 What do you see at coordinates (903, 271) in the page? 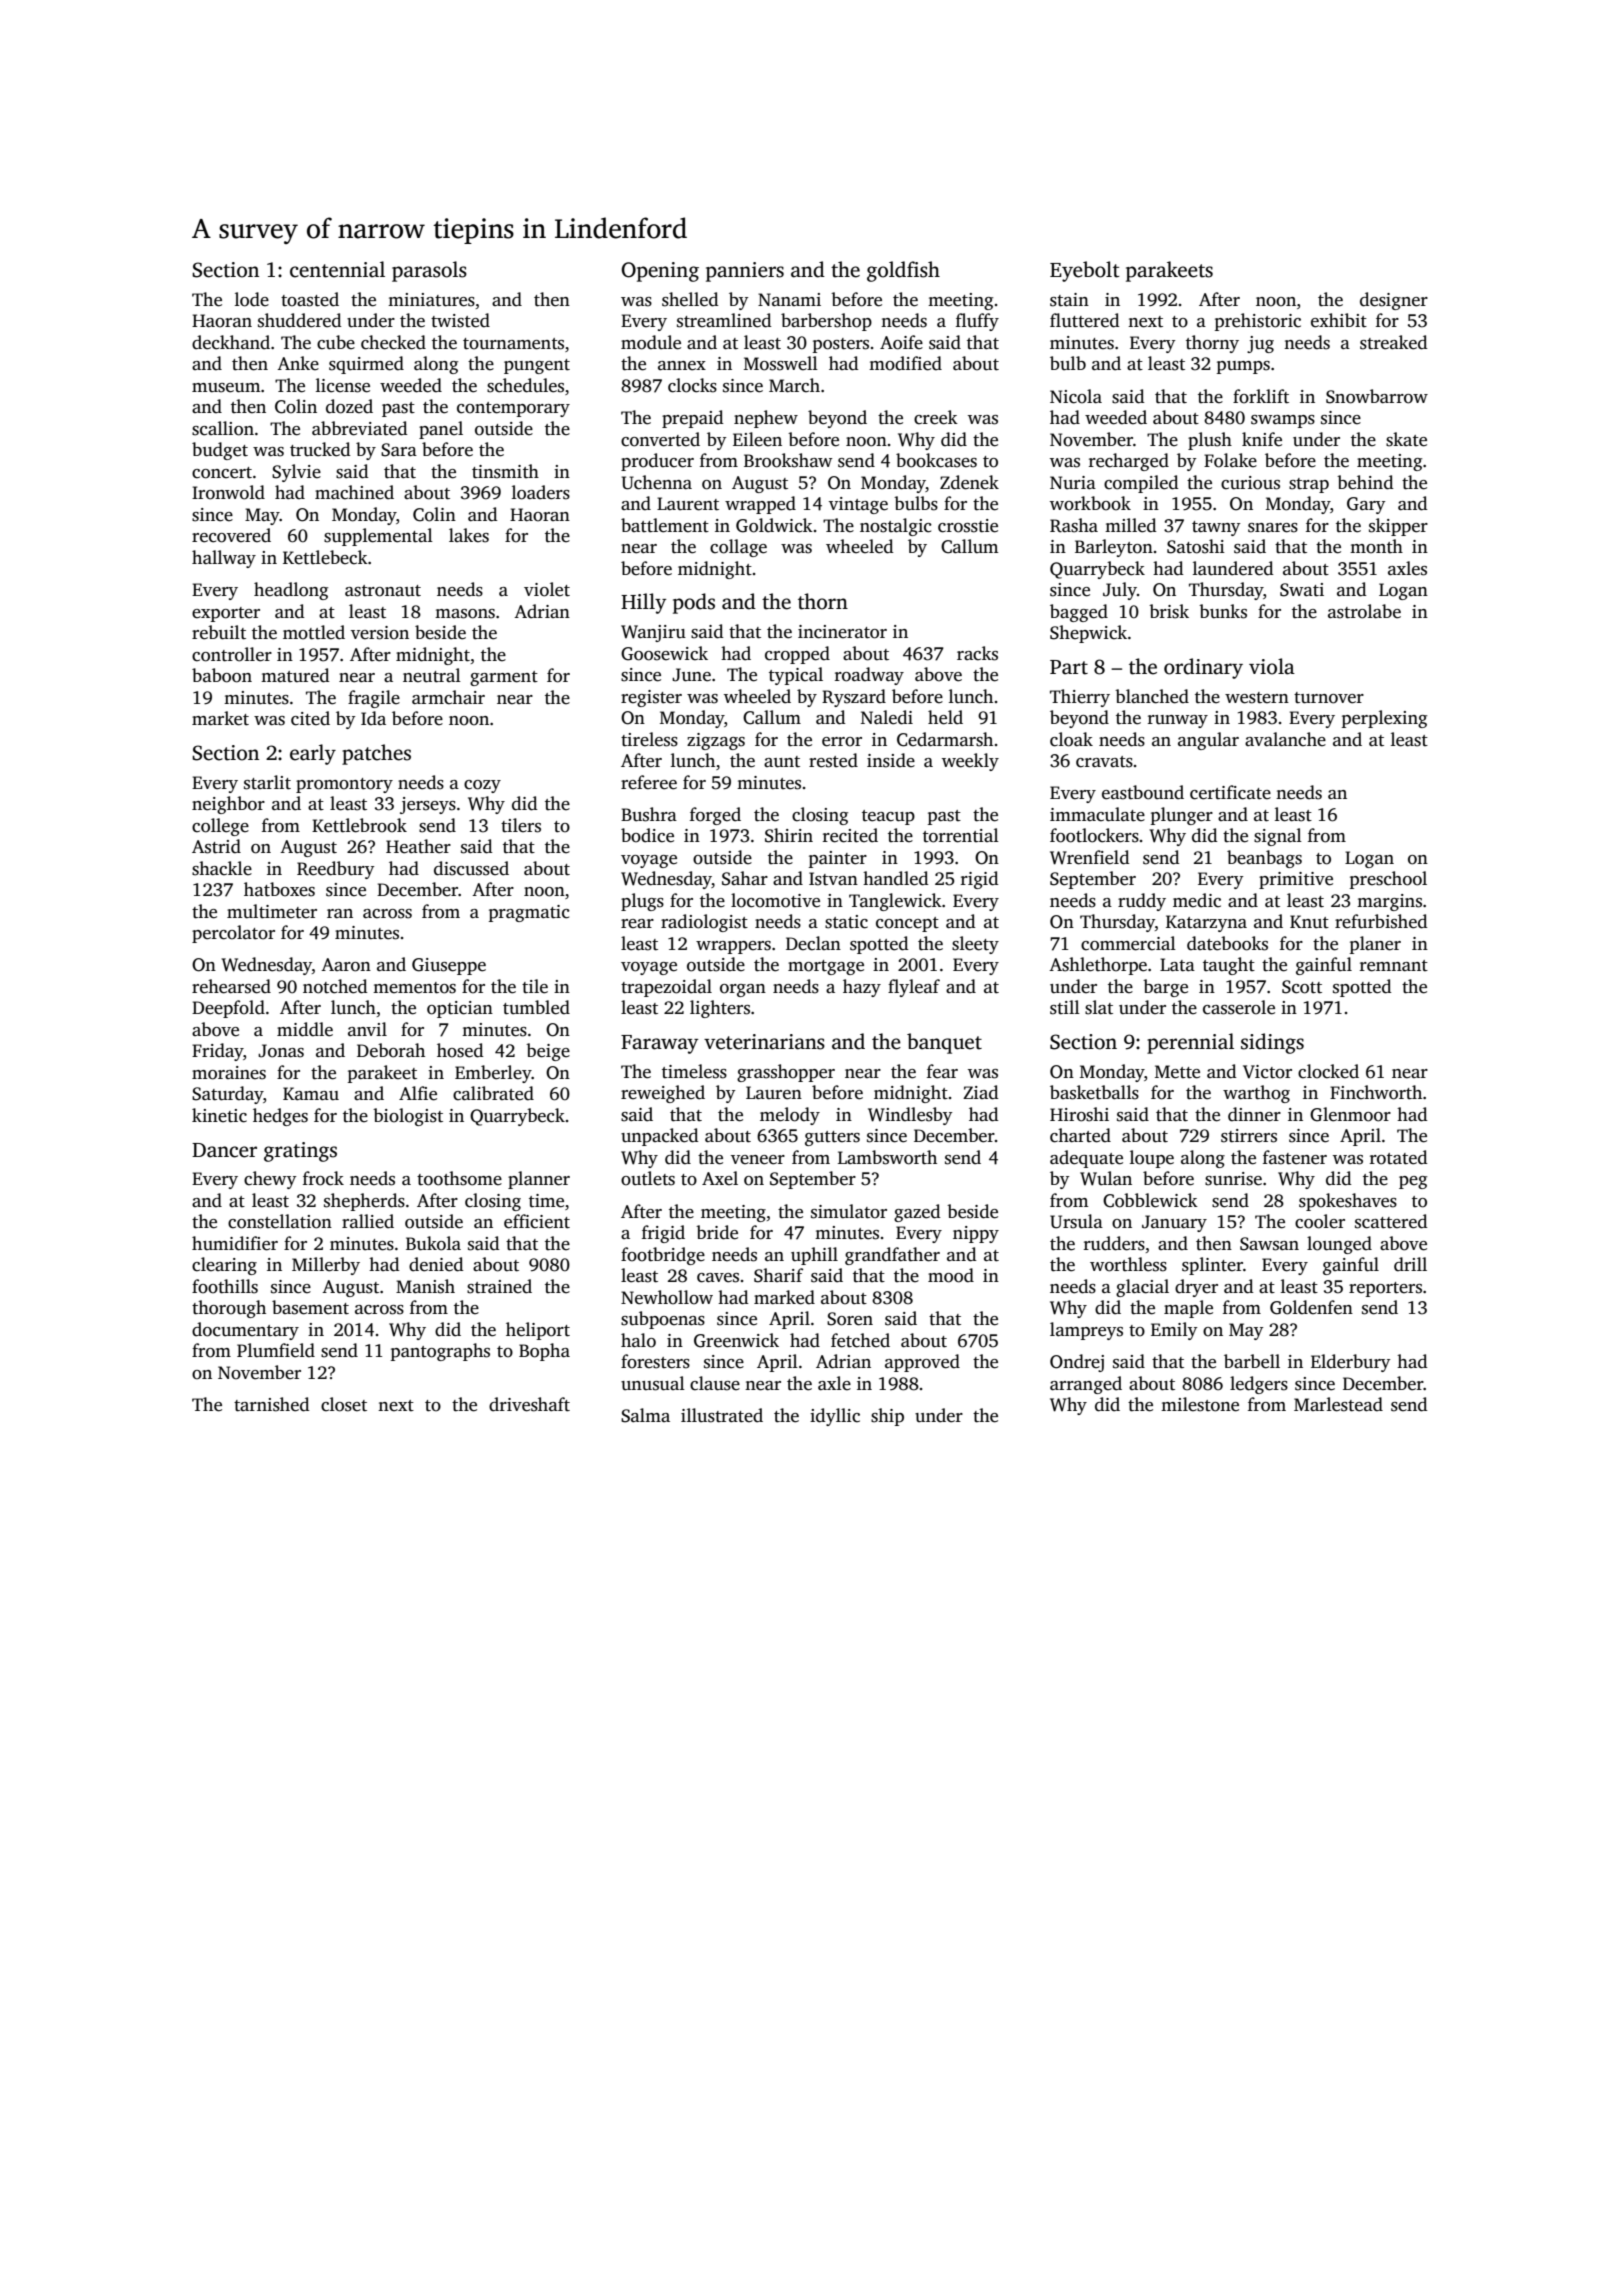
I see `goldfish` at bounding box center [903, 271].
